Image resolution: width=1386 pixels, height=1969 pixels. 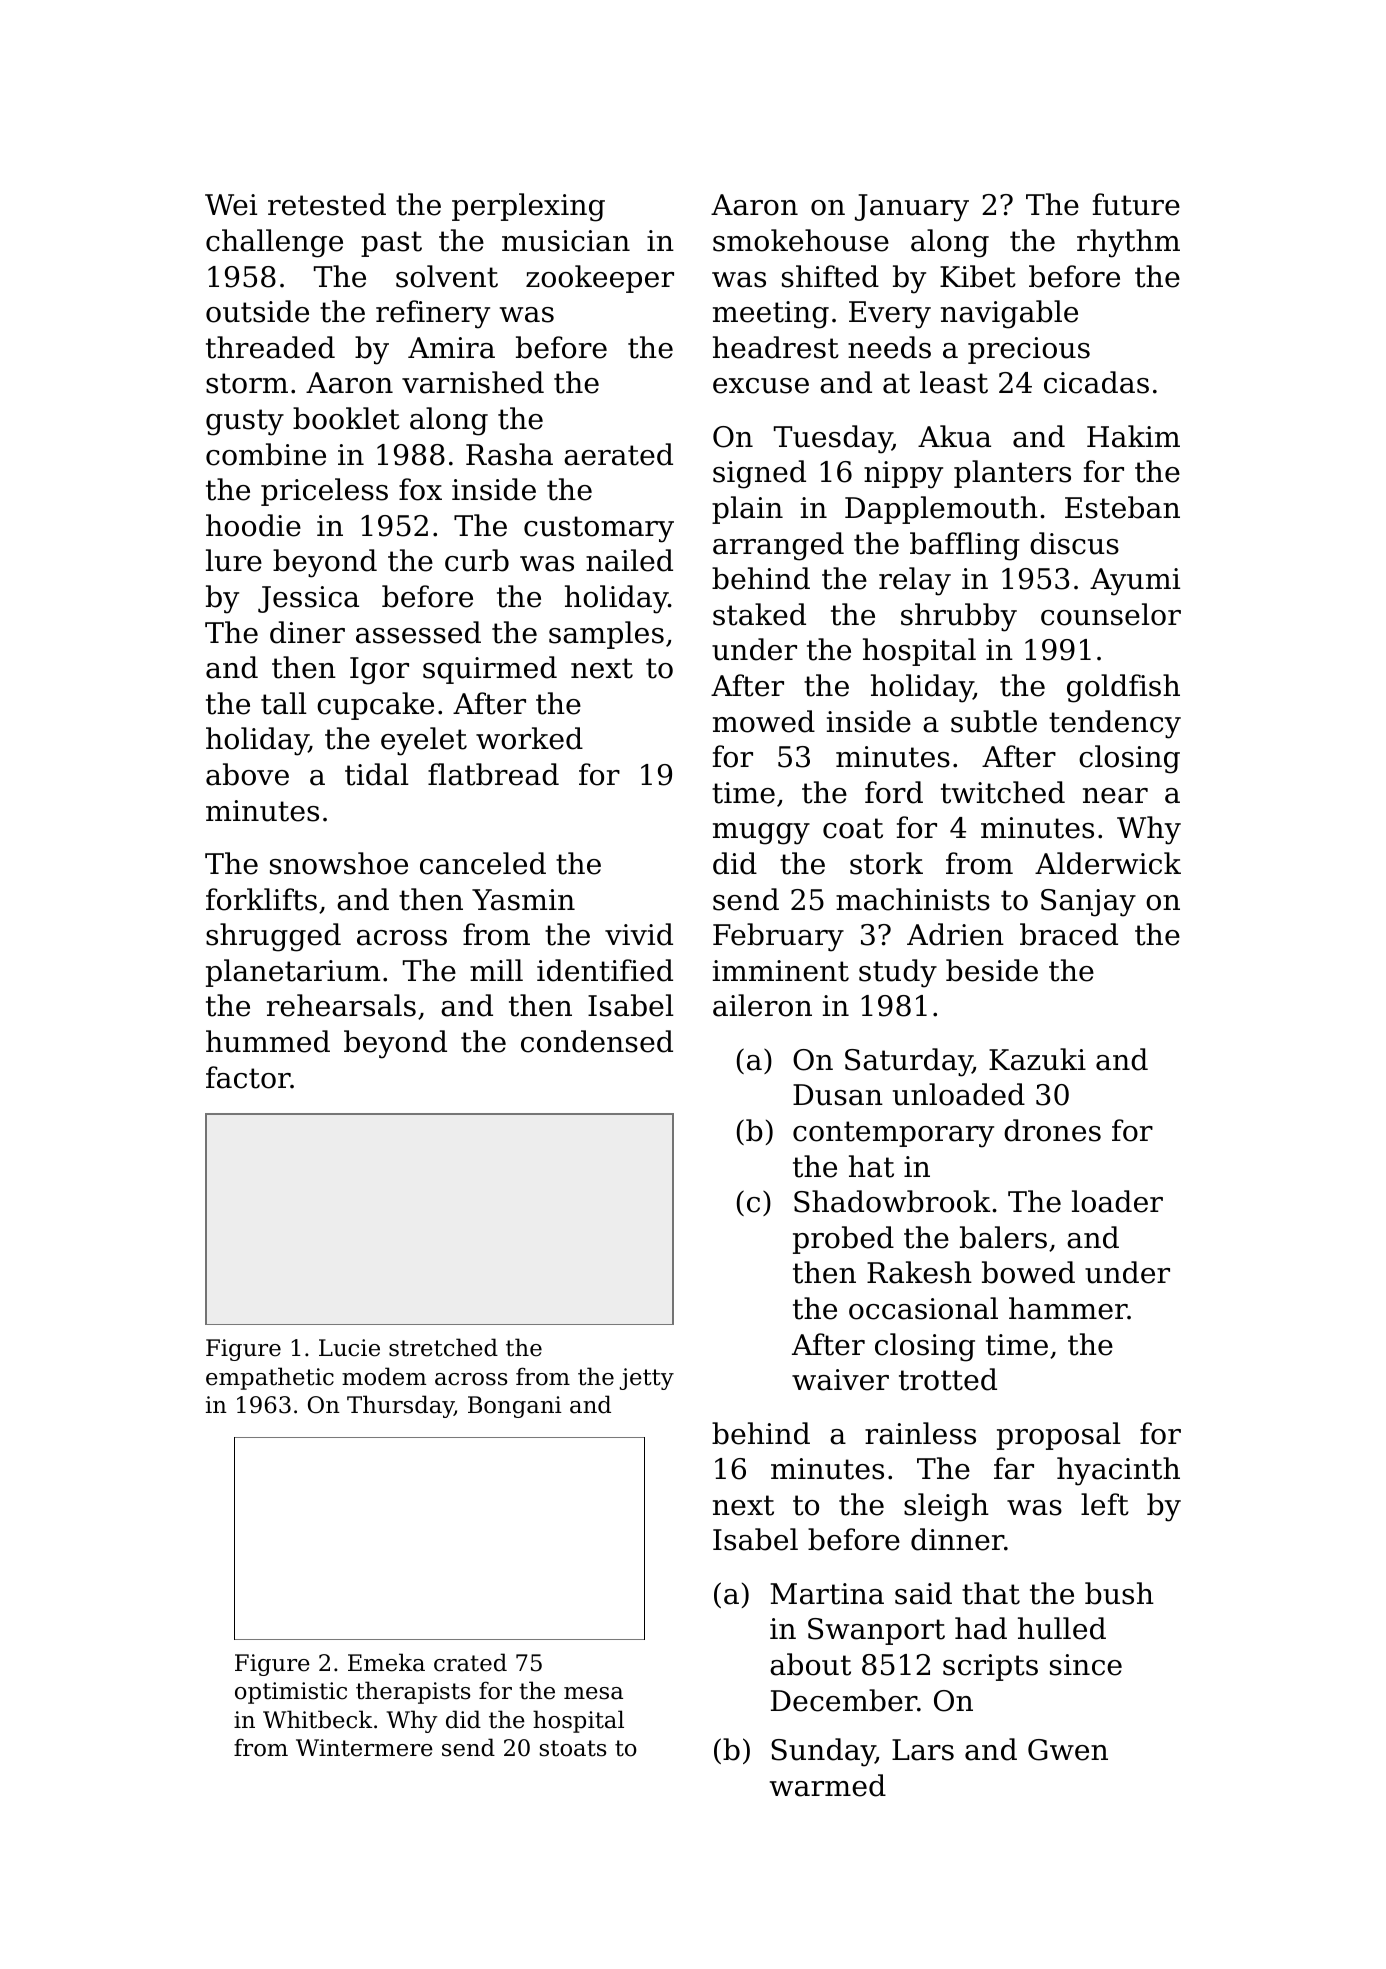 What do you see at coordinates (1052, 1130) in the page?
I see `drones` at bounding box center [1052, 1130].
